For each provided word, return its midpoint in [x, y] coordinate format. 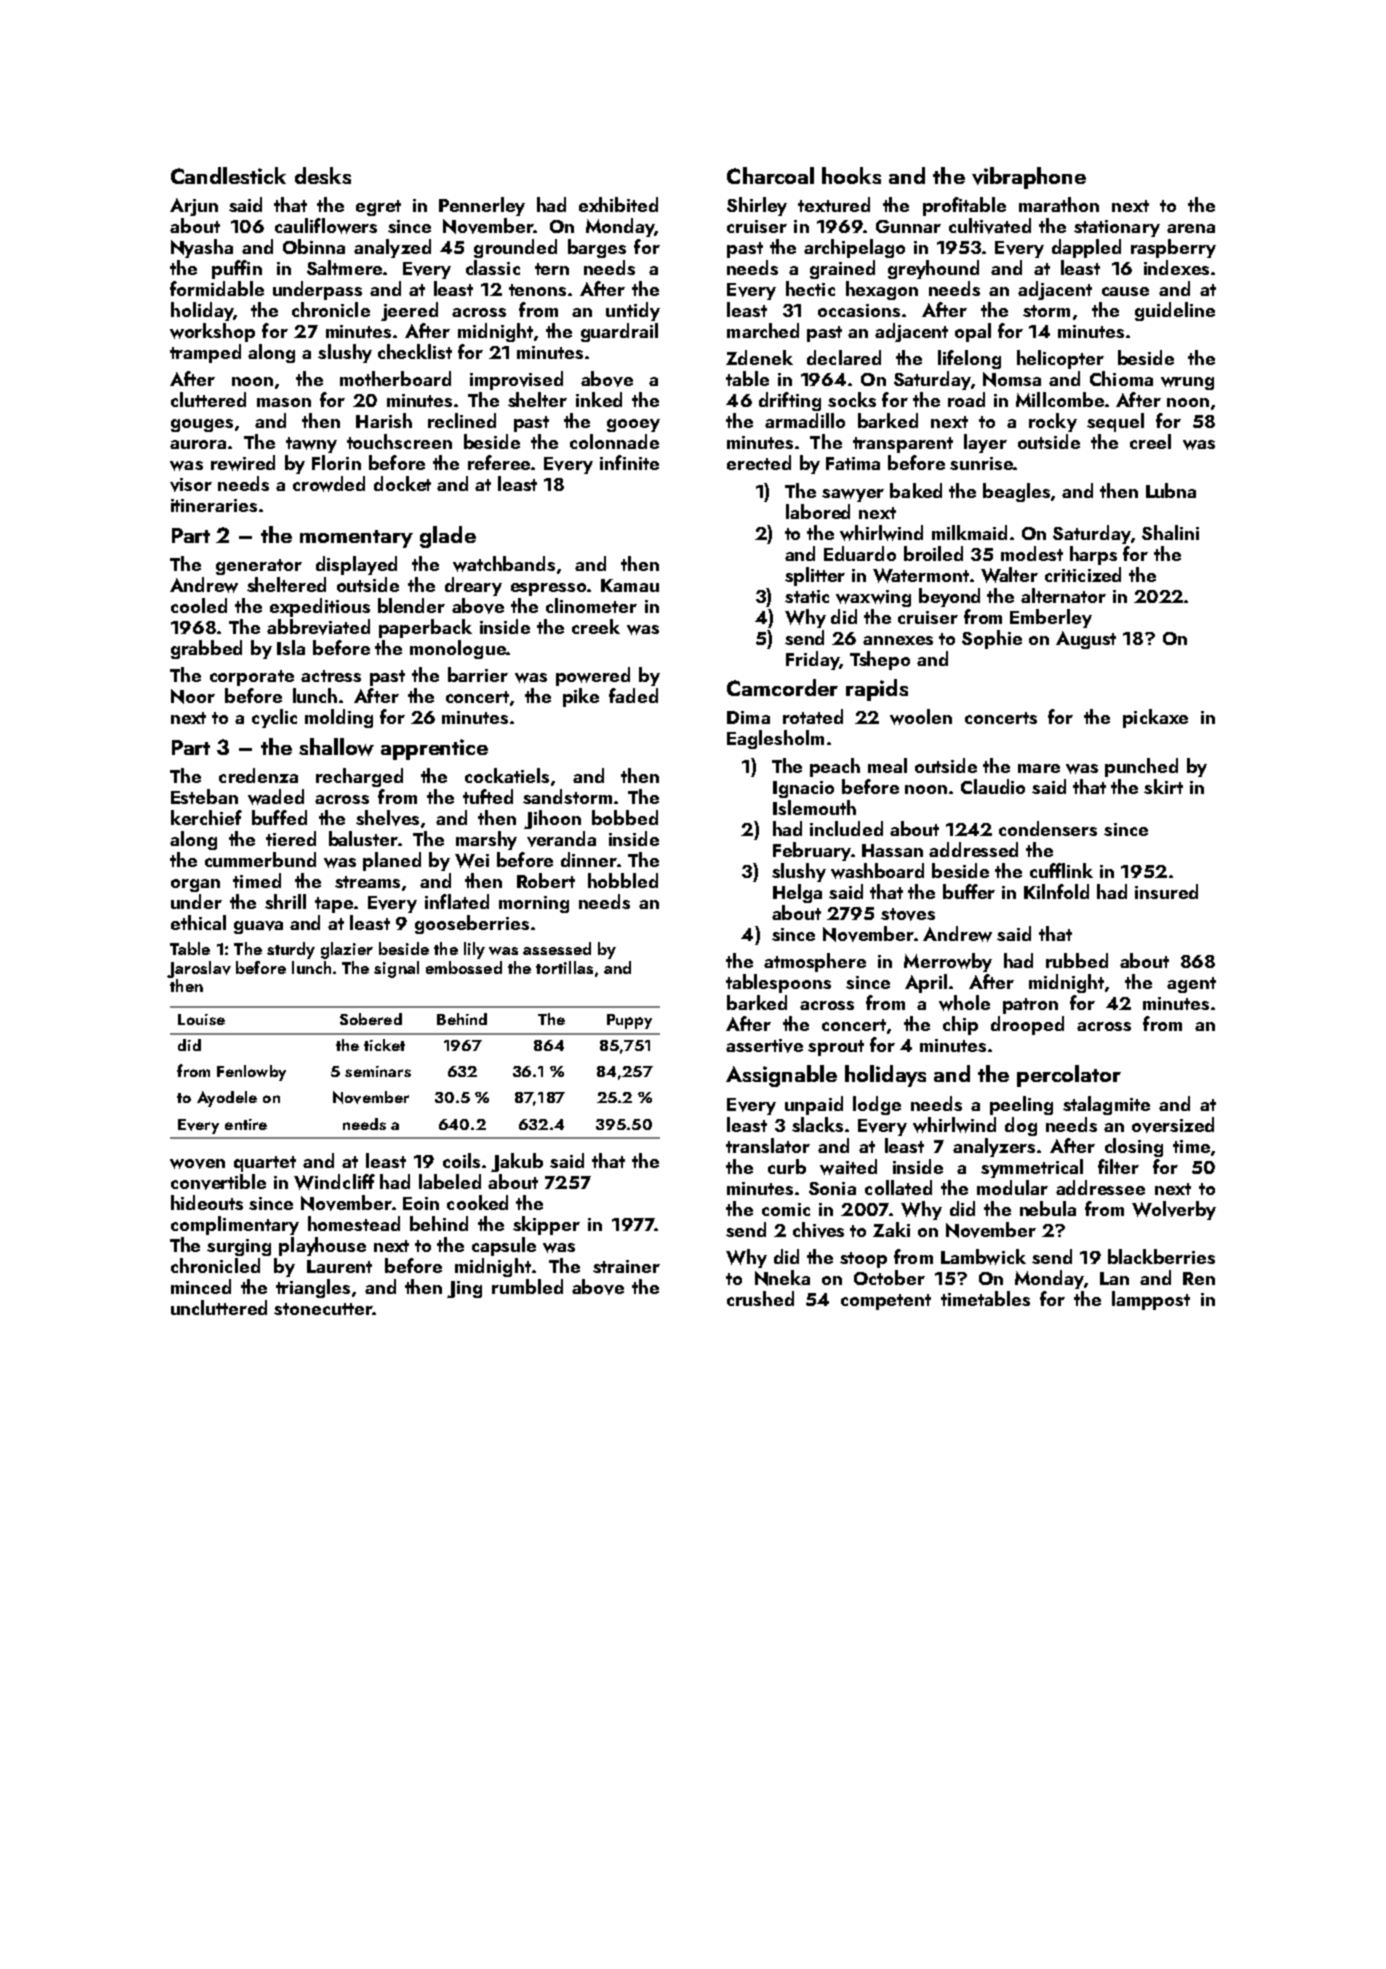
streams [367, 882]
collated [898, 1187]
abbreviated [318, 627]
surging [239, 1247]
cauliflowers [326, 226]
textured [834, 204]
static [807, 596]
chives [818, 1230]
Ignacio [803, 789]
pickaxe [1155, 718]
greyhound [933, 269]
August [1086, 640]
